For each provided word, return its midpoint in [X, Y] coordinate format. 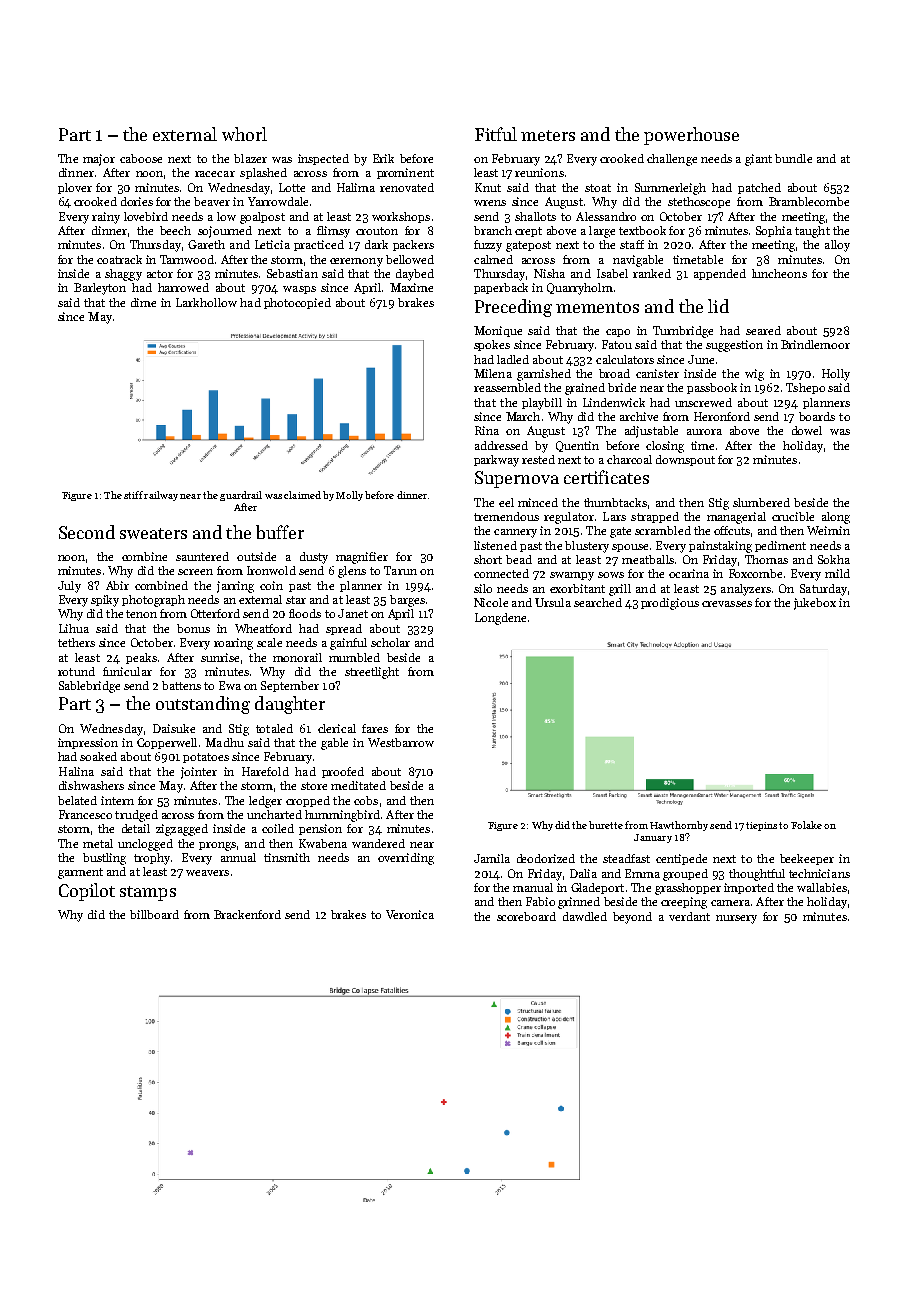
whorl [244, 134]
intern [117, 800]
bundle [793, 158]
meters [548, 135]
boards [817, 416]
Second [87, 532]
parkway [496, 461]
